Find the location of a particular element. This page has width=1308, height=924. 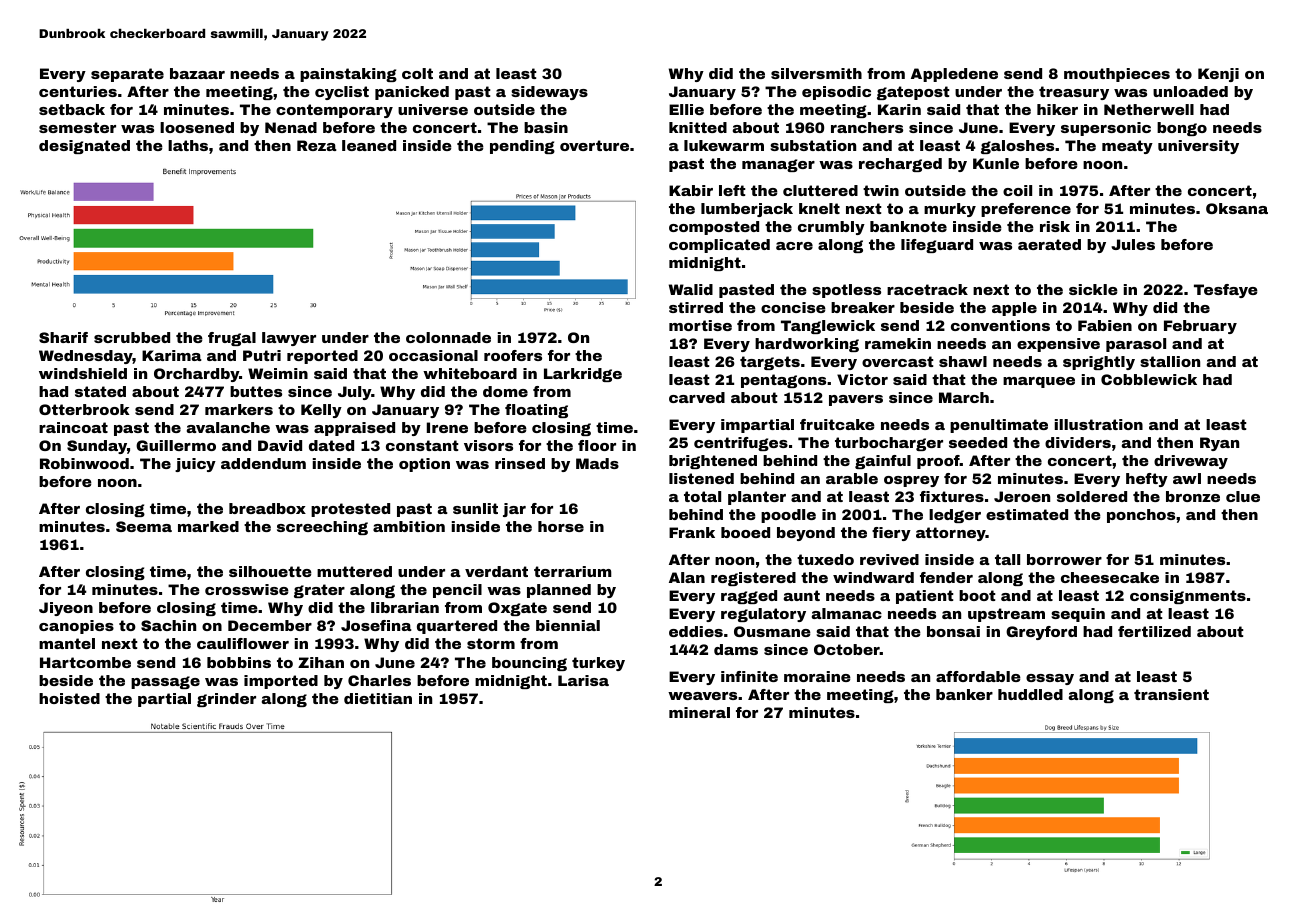

substation is located at coordinates (813, 145).
